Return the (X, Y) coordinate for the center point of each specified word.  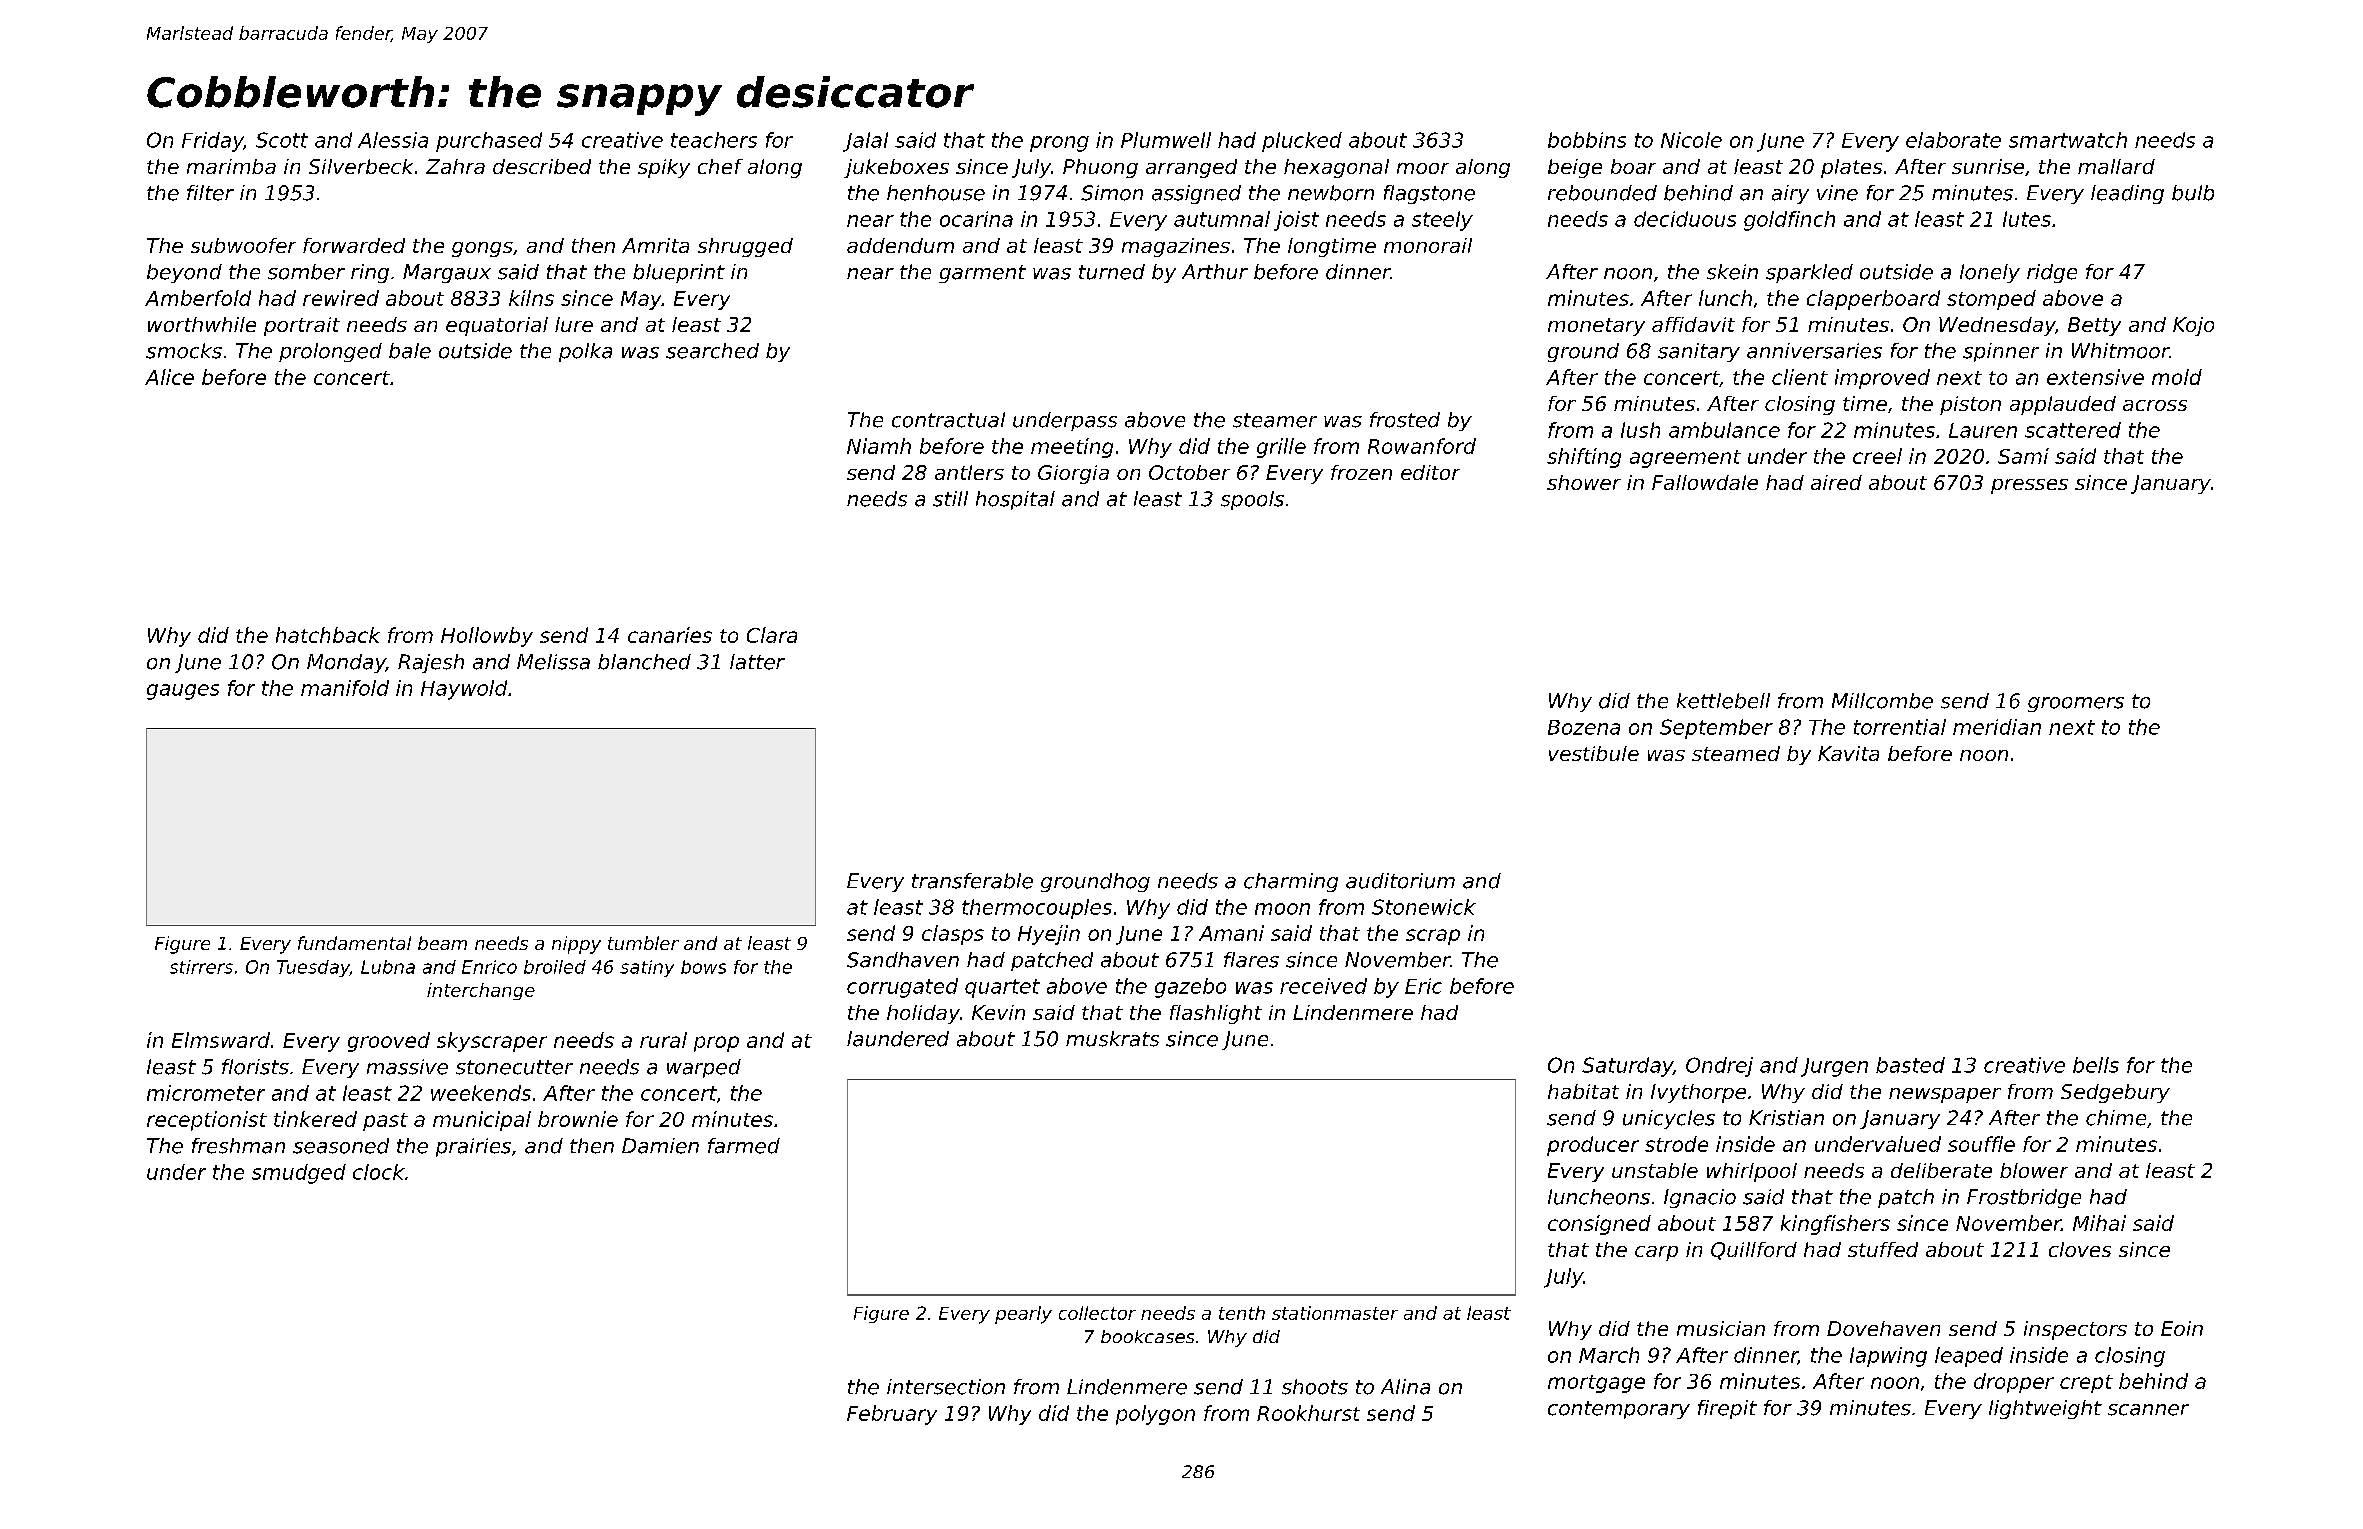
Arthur (1215, 272)
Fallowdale (1705, 482)
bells (2096, 1065)
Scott (282, 140)
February (892, 1415)
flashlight (1216, 1014)
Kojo (2193, 326)
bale (410, 351)
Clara (772, 635)
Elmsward (221, 1040)
